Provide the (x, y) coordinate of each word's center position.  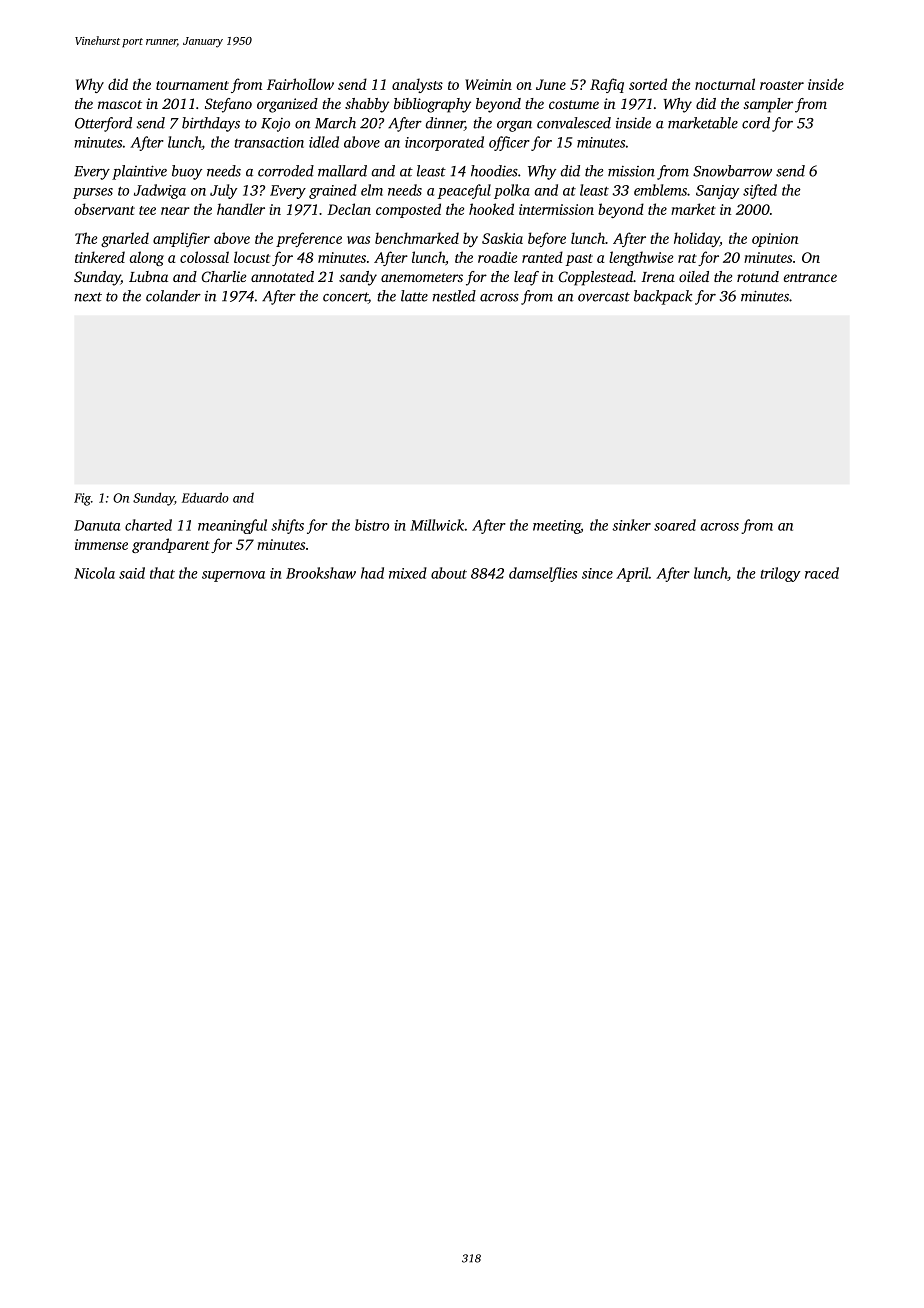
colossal (204, 257)
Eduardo (205, 497)
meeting (557, 527)
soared (675, 525)
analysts (417, 85)
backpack (663, 297)
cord (756, 123)
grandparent (171, 545)
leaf (526, 278)
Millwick (437, 525)
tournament (192, 85)
